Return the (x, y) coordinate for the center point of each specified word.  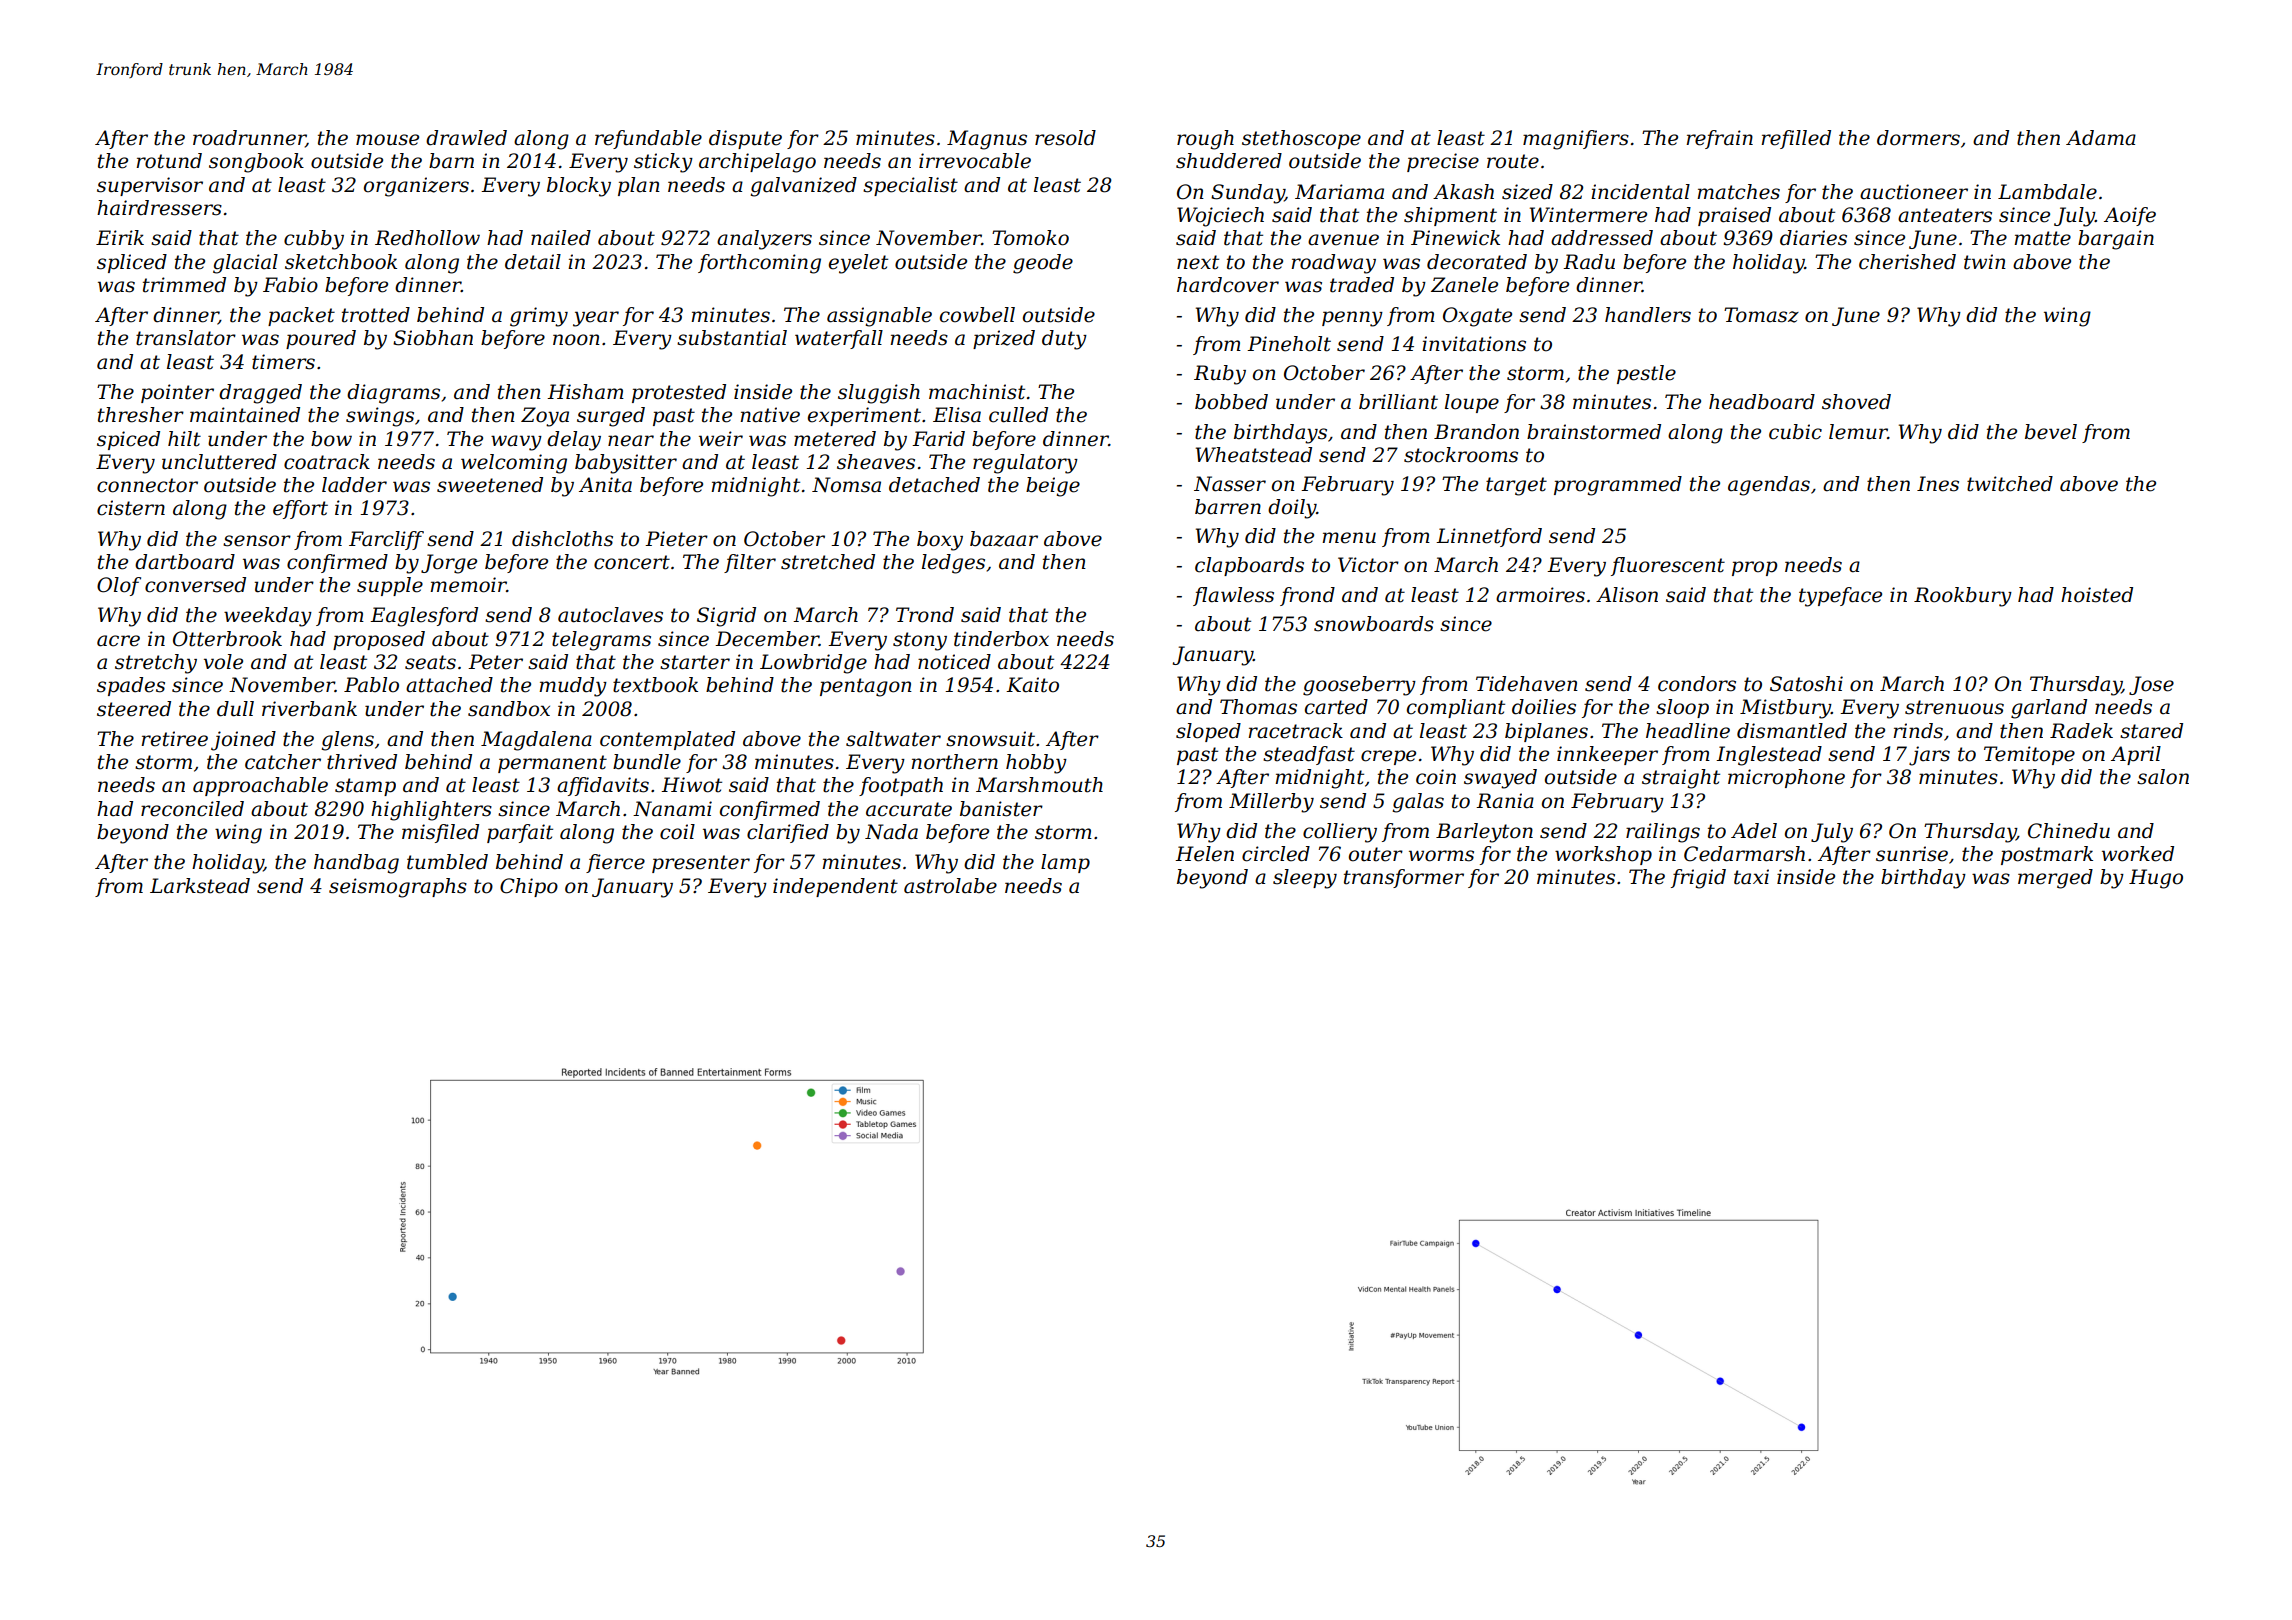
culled (1018, 415)
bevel (2051, 432)
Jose (2151, 685)
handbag (356, 864)
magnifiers (1576, 140)
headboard (1762, 402)
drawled (466, 138)
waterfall (839, 339)
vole (223, 662)
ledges (953, 564)
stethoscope (1301, 139)
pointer (177, 393)
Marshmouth (1039, 785)
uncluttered (219, 462)
